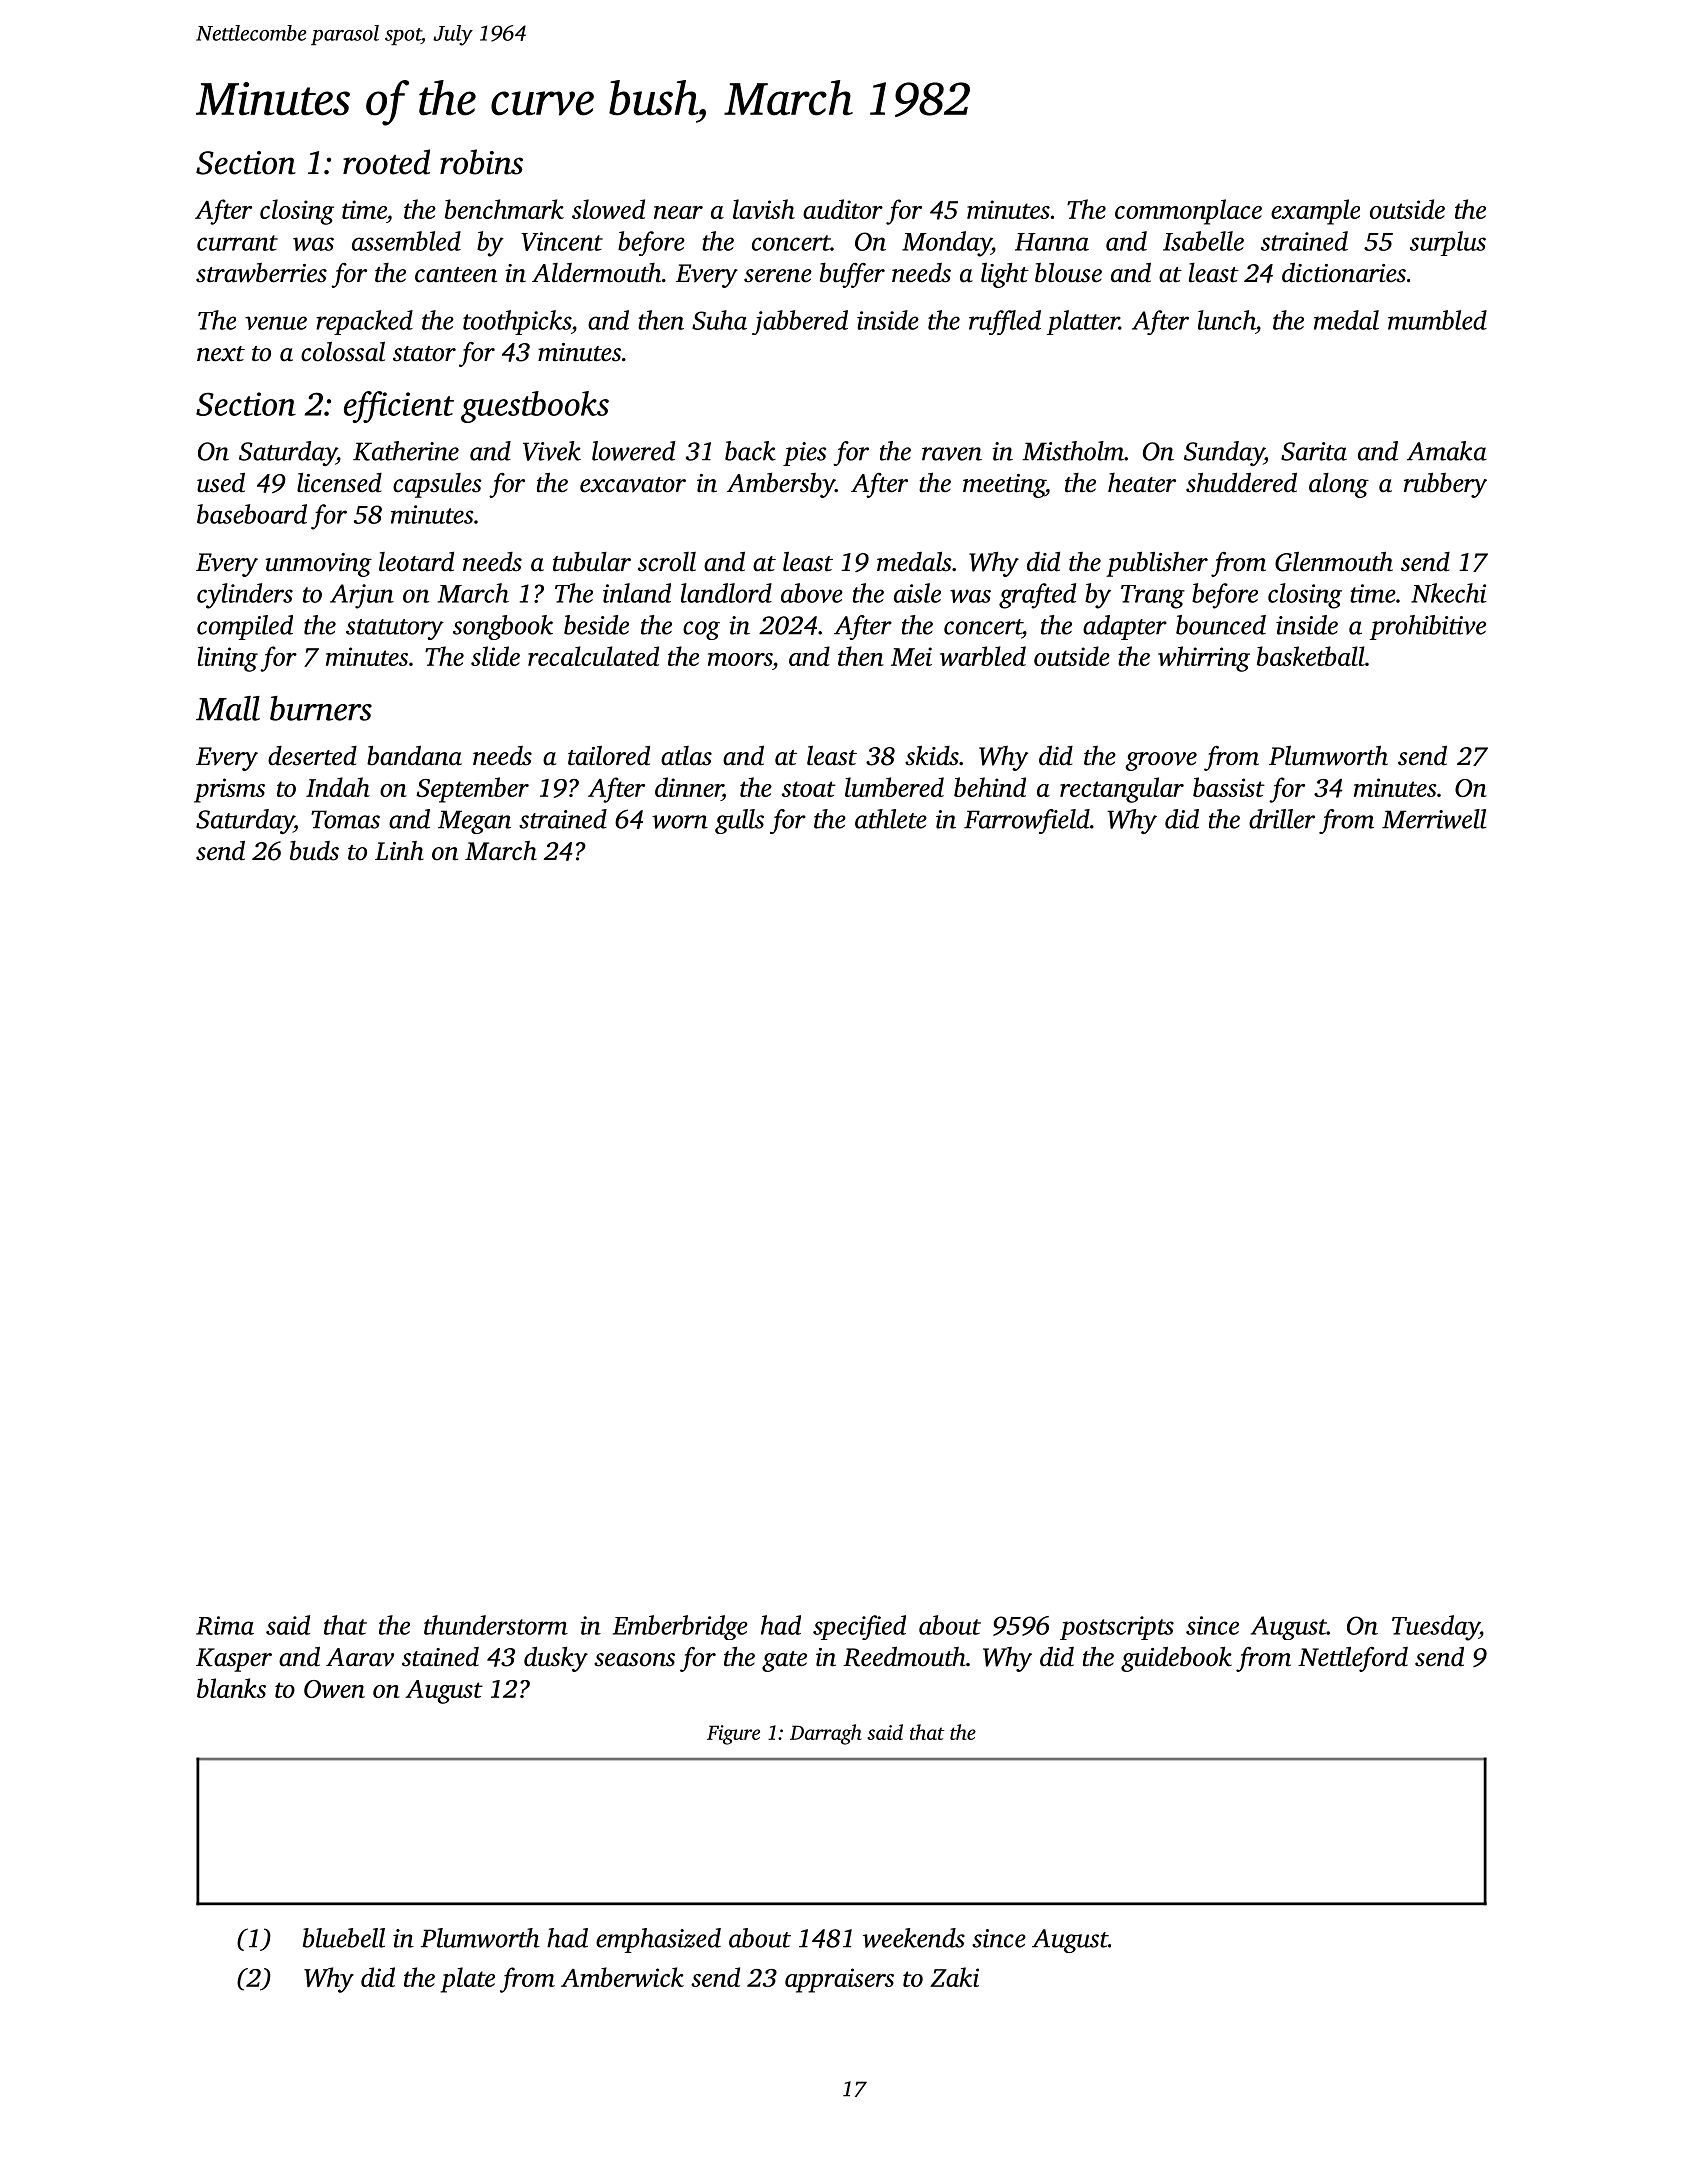 The height and width of the screenshot is (2178, 1683). What do you see at coordinates (1117, 1628) in the screenshot?
I see `postscripts` at bounding box center [1117, 1628].
